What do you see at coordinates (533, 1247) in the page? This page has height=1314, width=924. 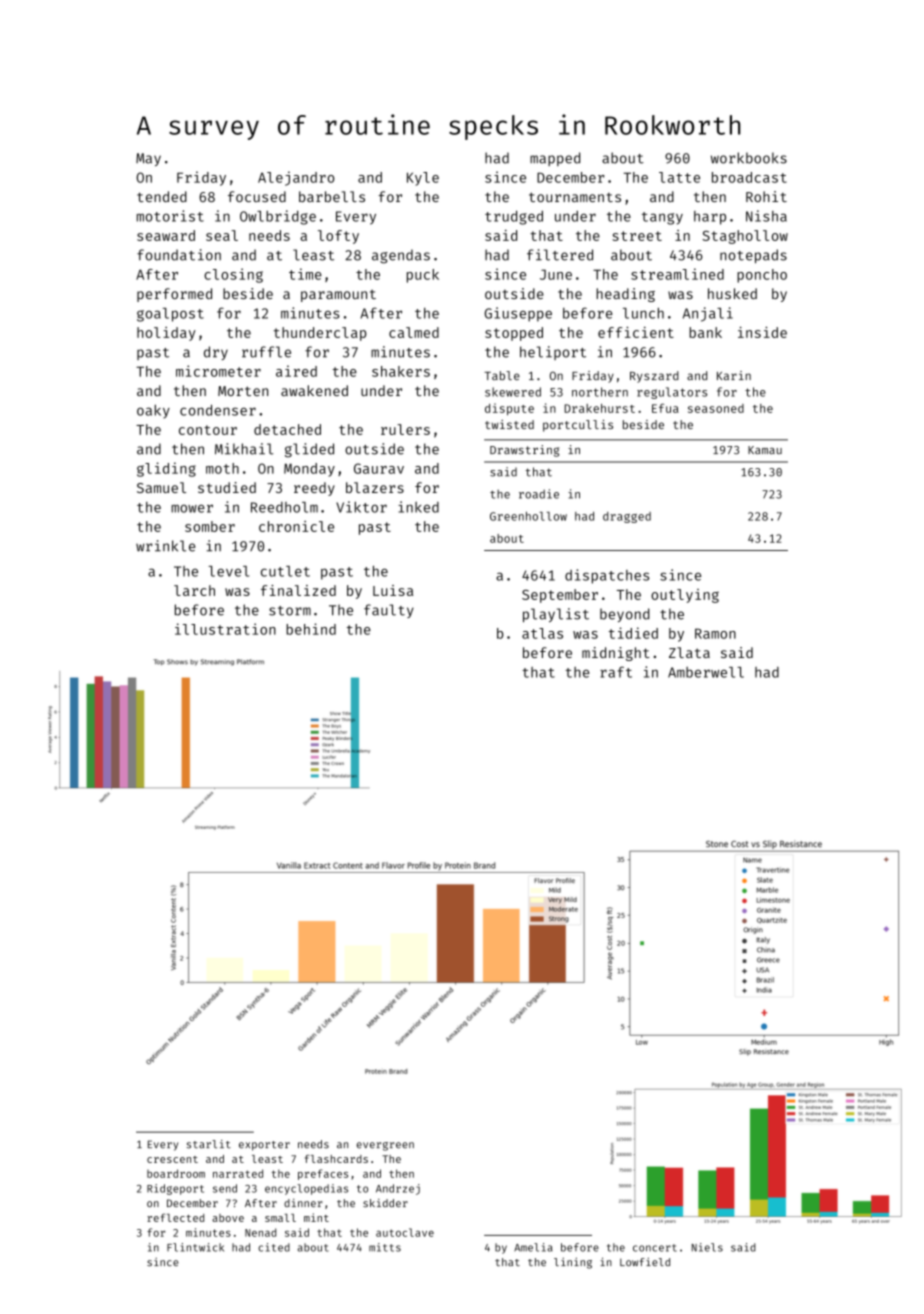 I see `Amelia` at bounding box center [533, 1247].
